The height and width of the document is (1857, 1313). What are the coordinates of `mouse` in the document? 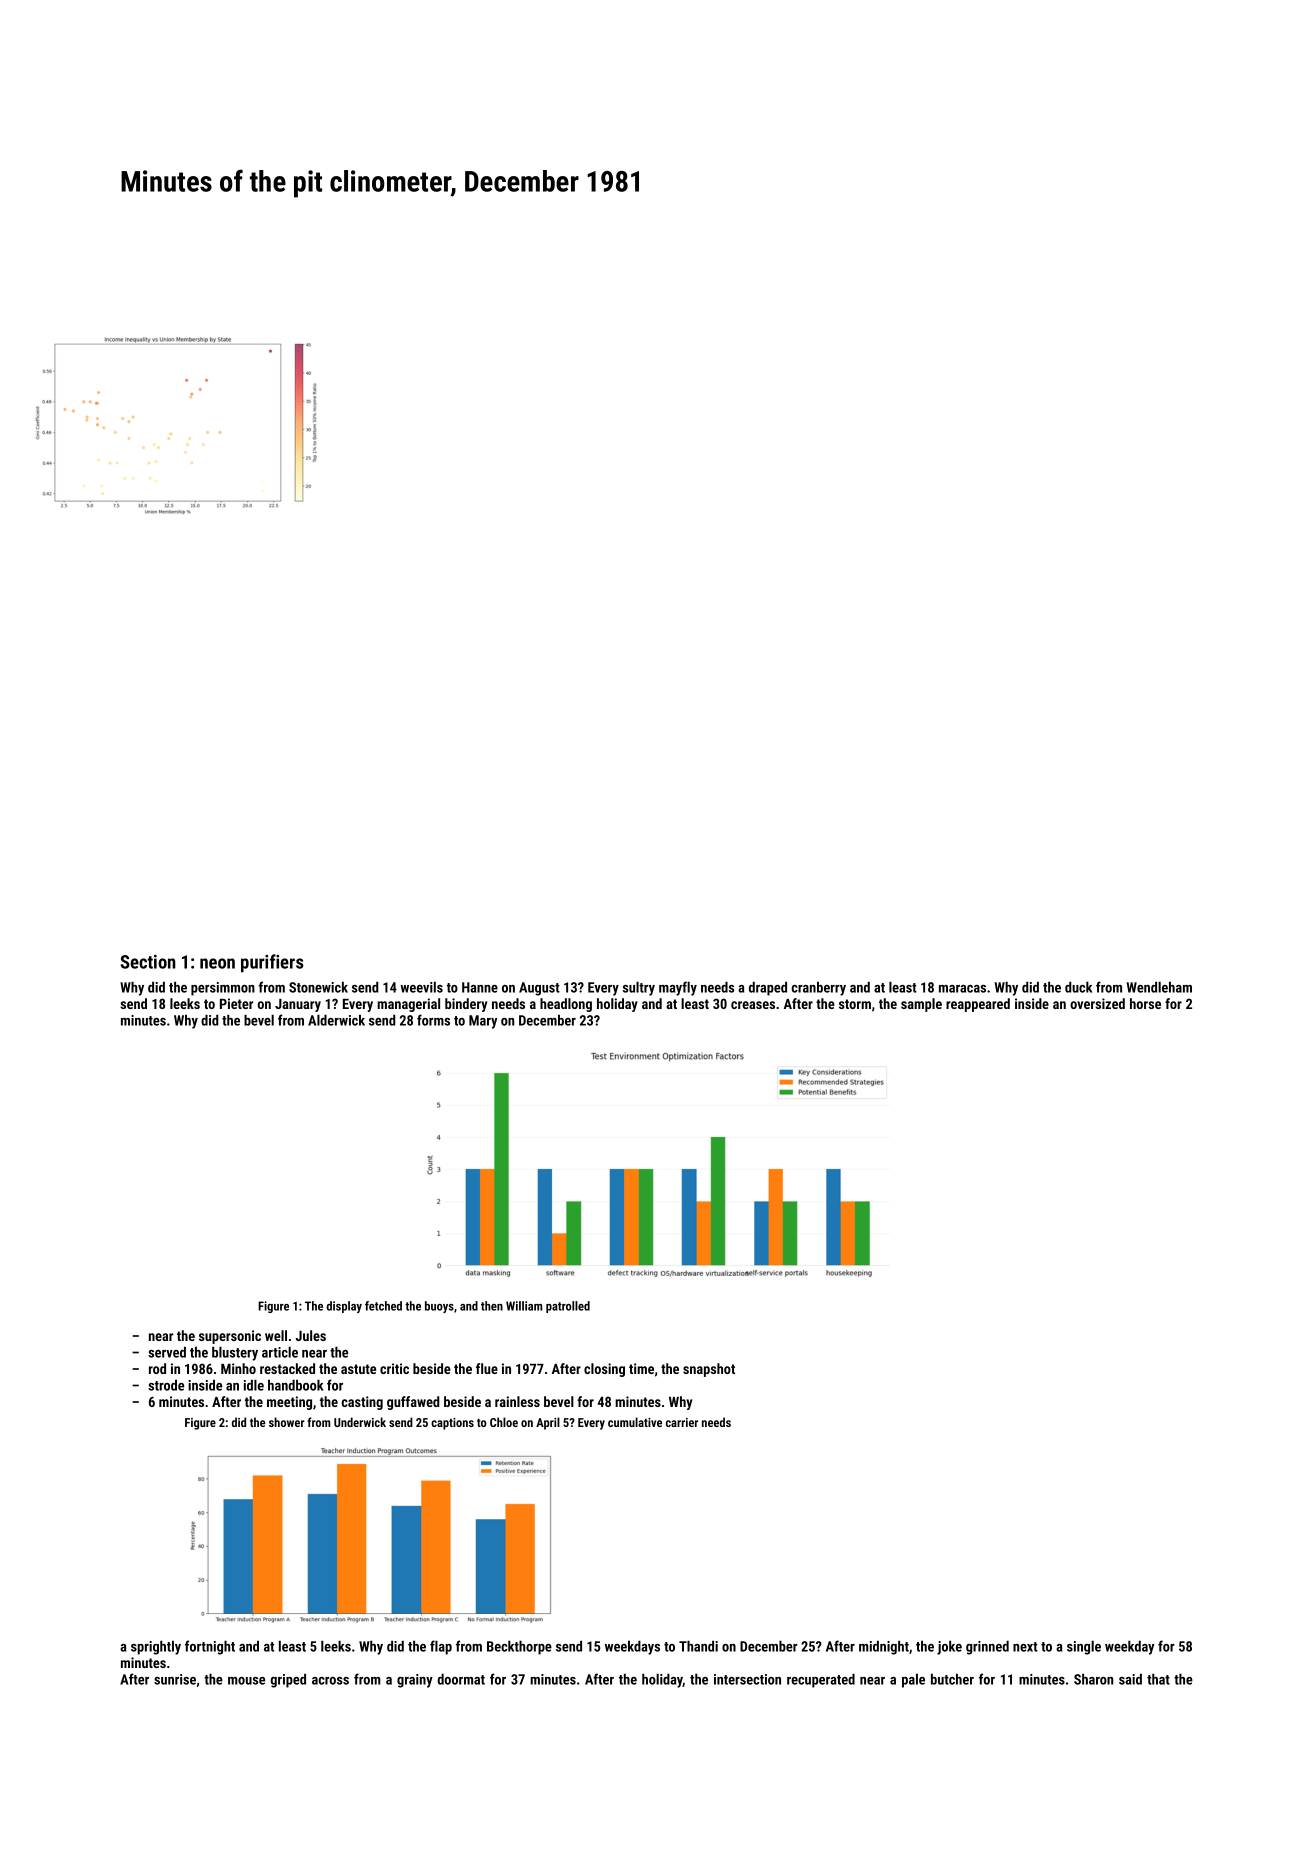 It's located at (246, 1681).
